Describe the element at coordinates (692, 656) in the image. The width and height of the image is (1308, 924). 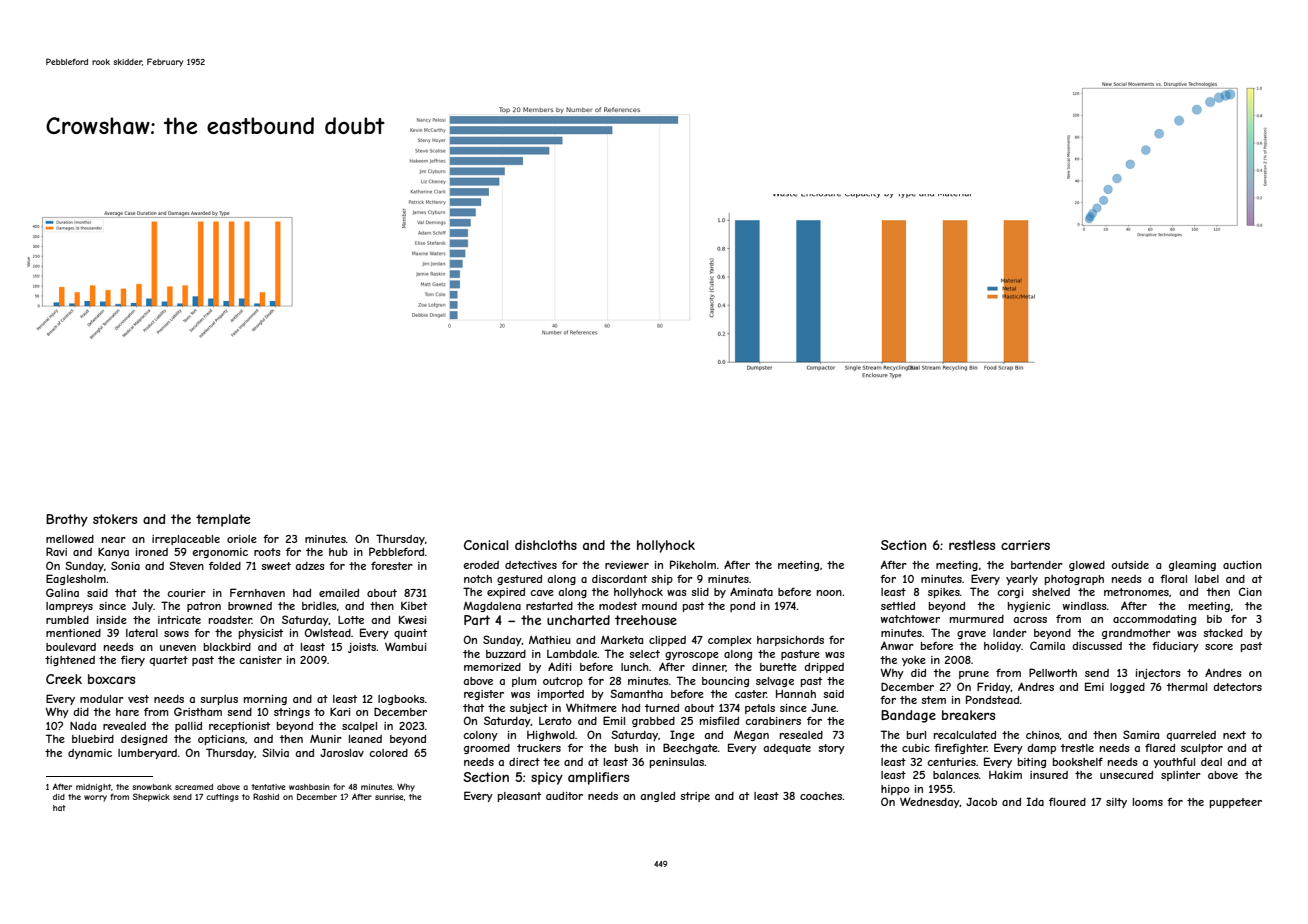
I see `gyroscope` at that location.
